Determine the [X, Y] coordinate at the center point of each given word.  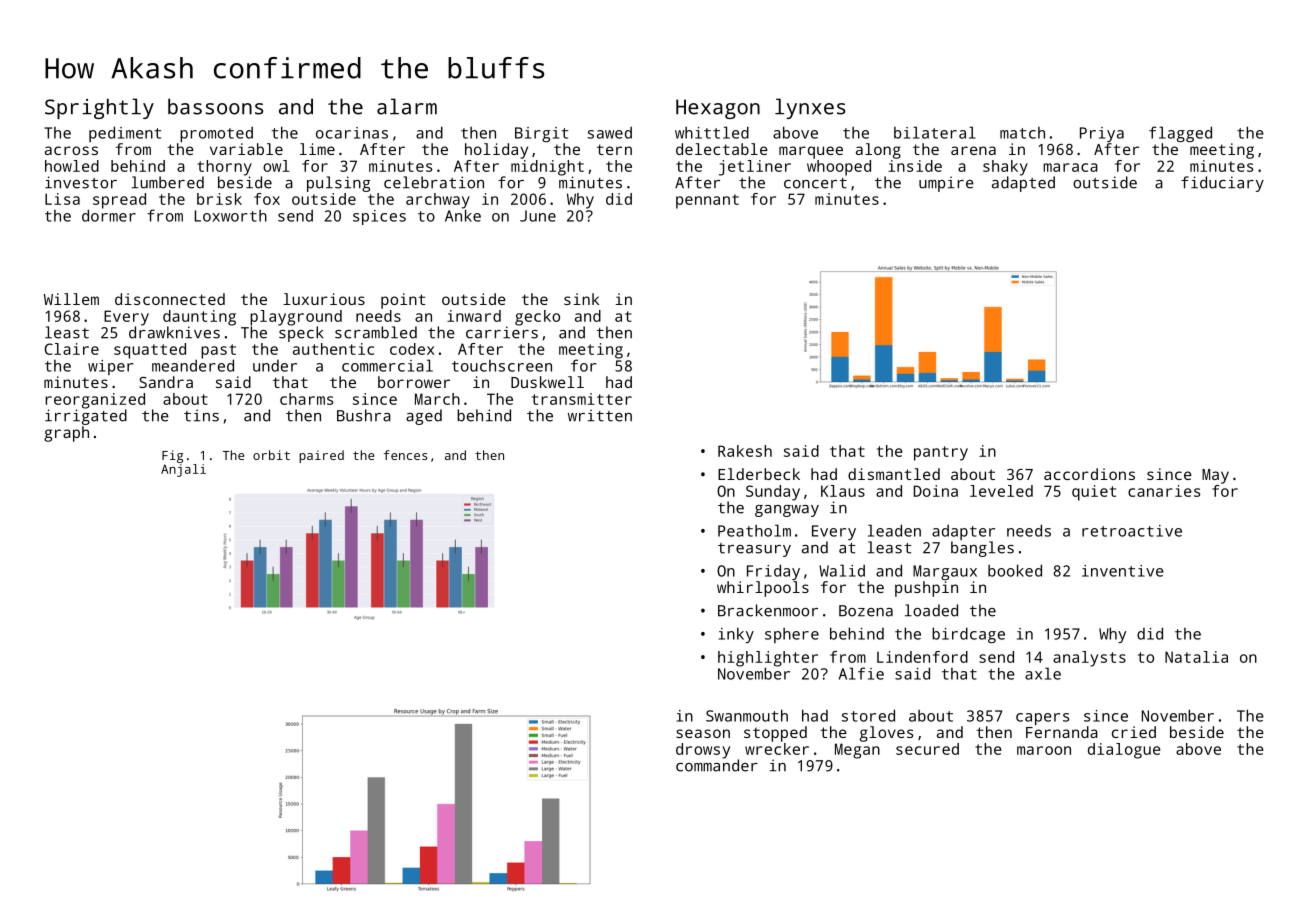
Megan [857, 751]
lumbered [168, 182]
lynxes [810, 108]
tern [614, 149]
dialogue [1124, 751]
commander [717, 765]
